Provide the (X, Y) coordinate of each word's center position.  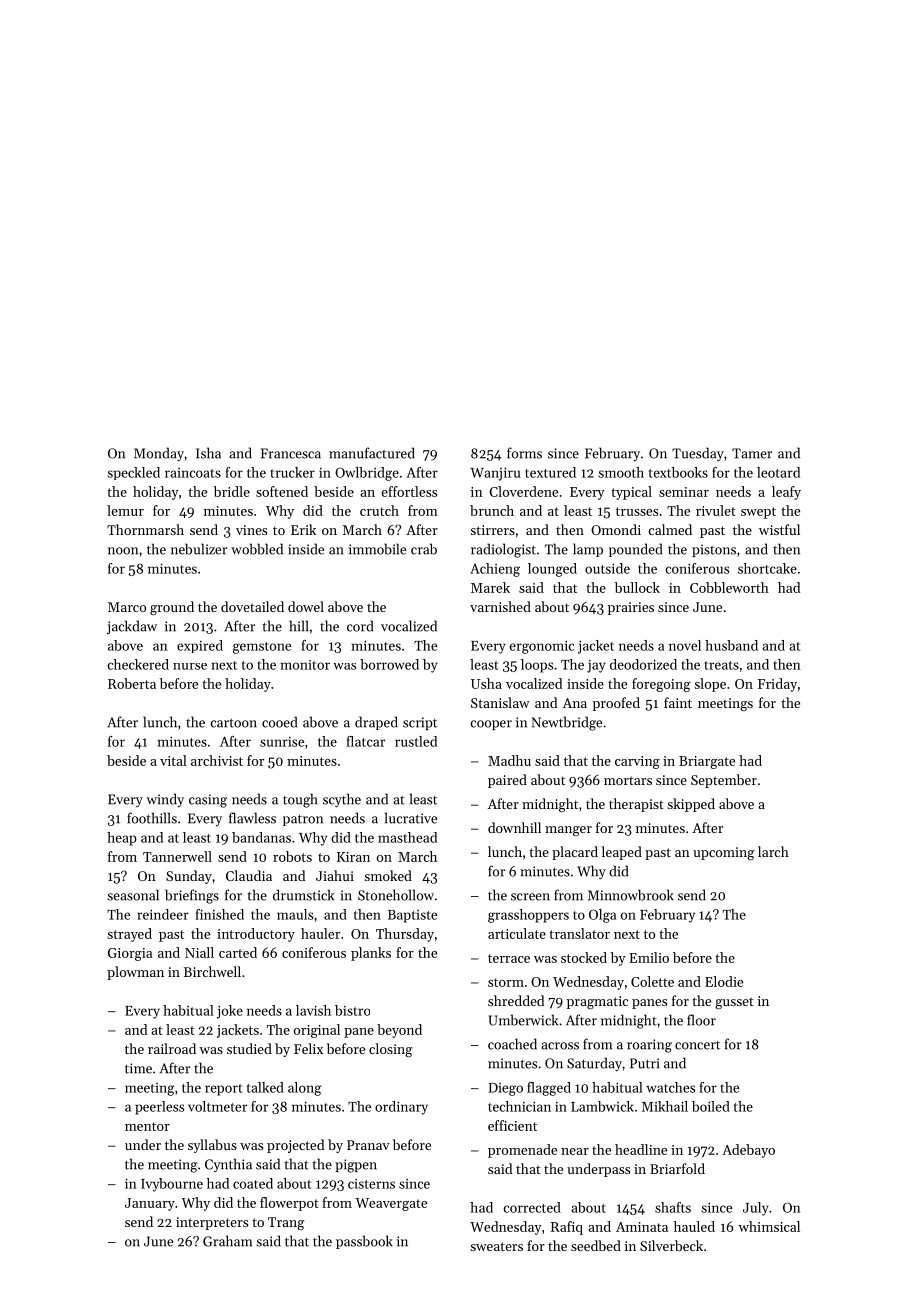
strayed (130, 935)
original (317, 1031)
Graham (227, 1241)
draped (376, 723)
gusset (734, 1003)
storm (506, 982)
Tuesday (698, 454)
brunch (492, 510)
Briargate (707, 762)
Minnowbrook (631, 895)
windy (165, 800)
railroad (172, 1048)
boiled (711, 1106)
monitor (305, 665)
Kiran (353, 857)
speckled (134, 473)
